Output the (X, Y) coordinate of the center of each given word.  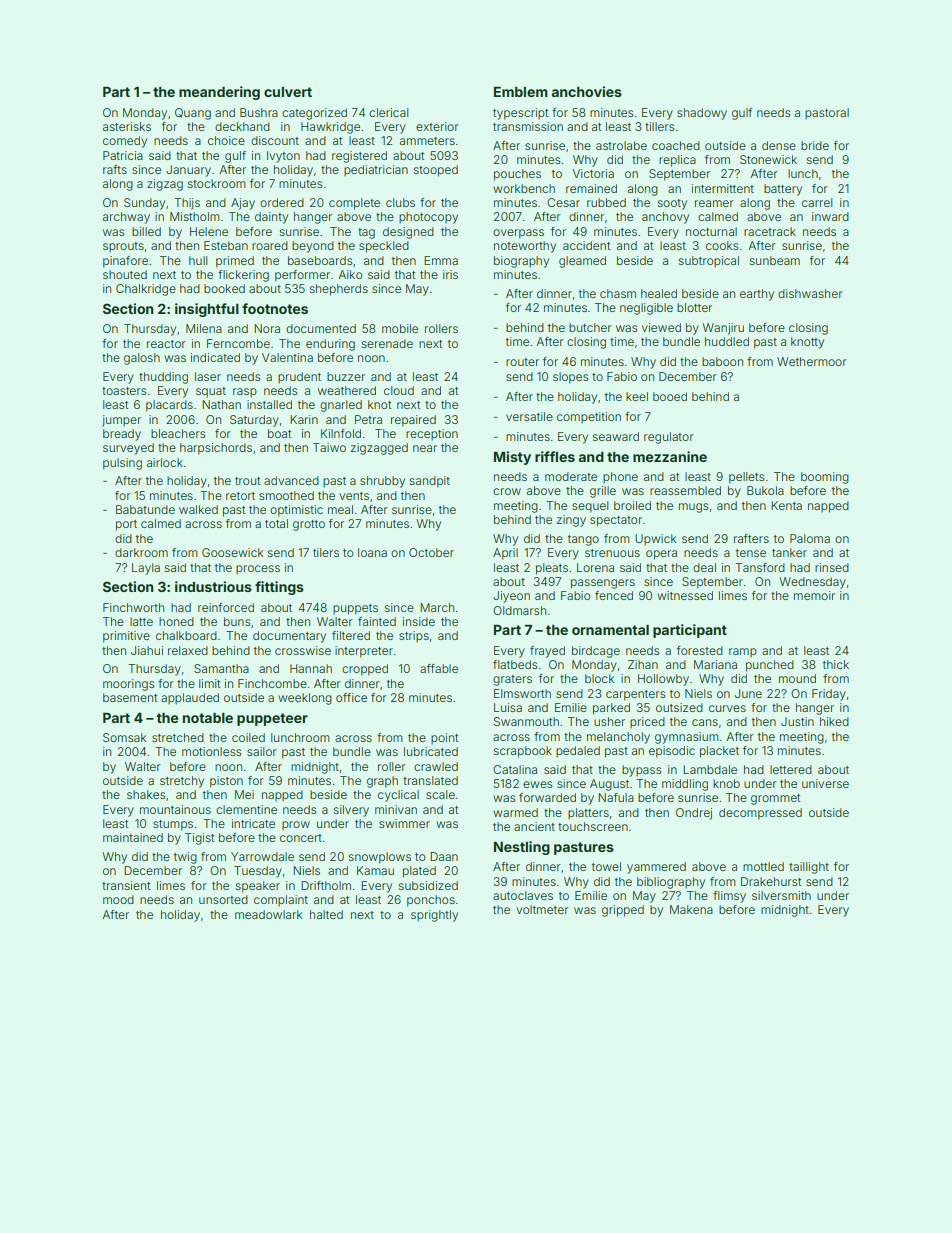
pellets (747, 478)
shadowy (702, 114)
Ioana (372, 552)
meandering (219, 93)
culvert (288, 92)
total (276, 523)
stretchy (182, 782)
